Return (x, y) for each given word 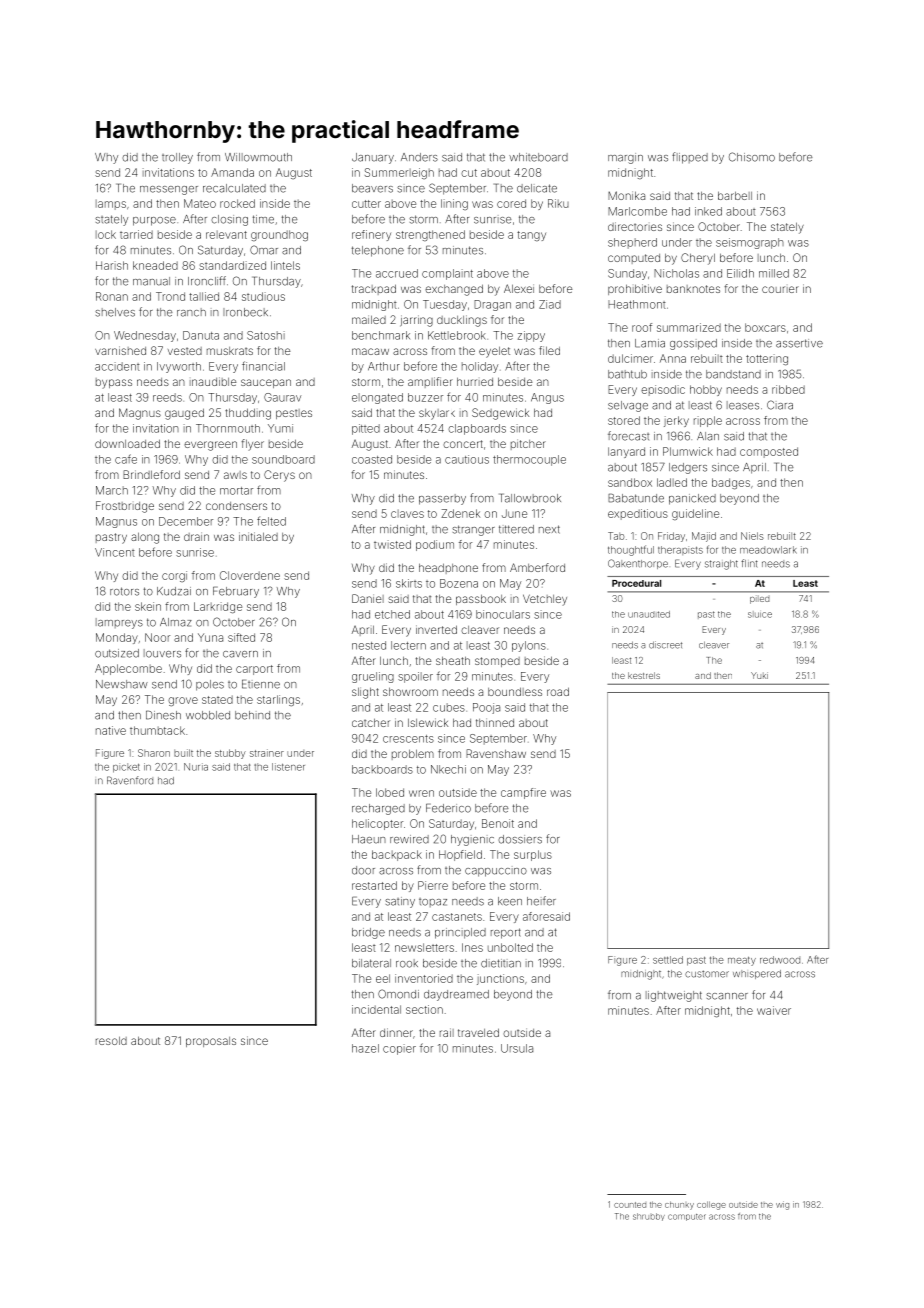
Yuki (759, 675)
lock (106, 234)
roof (642, 327)
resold (111, 1040)
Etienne (261, 684)
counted (630, 1205)
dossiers (520, 839)
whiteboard (538, 157)
